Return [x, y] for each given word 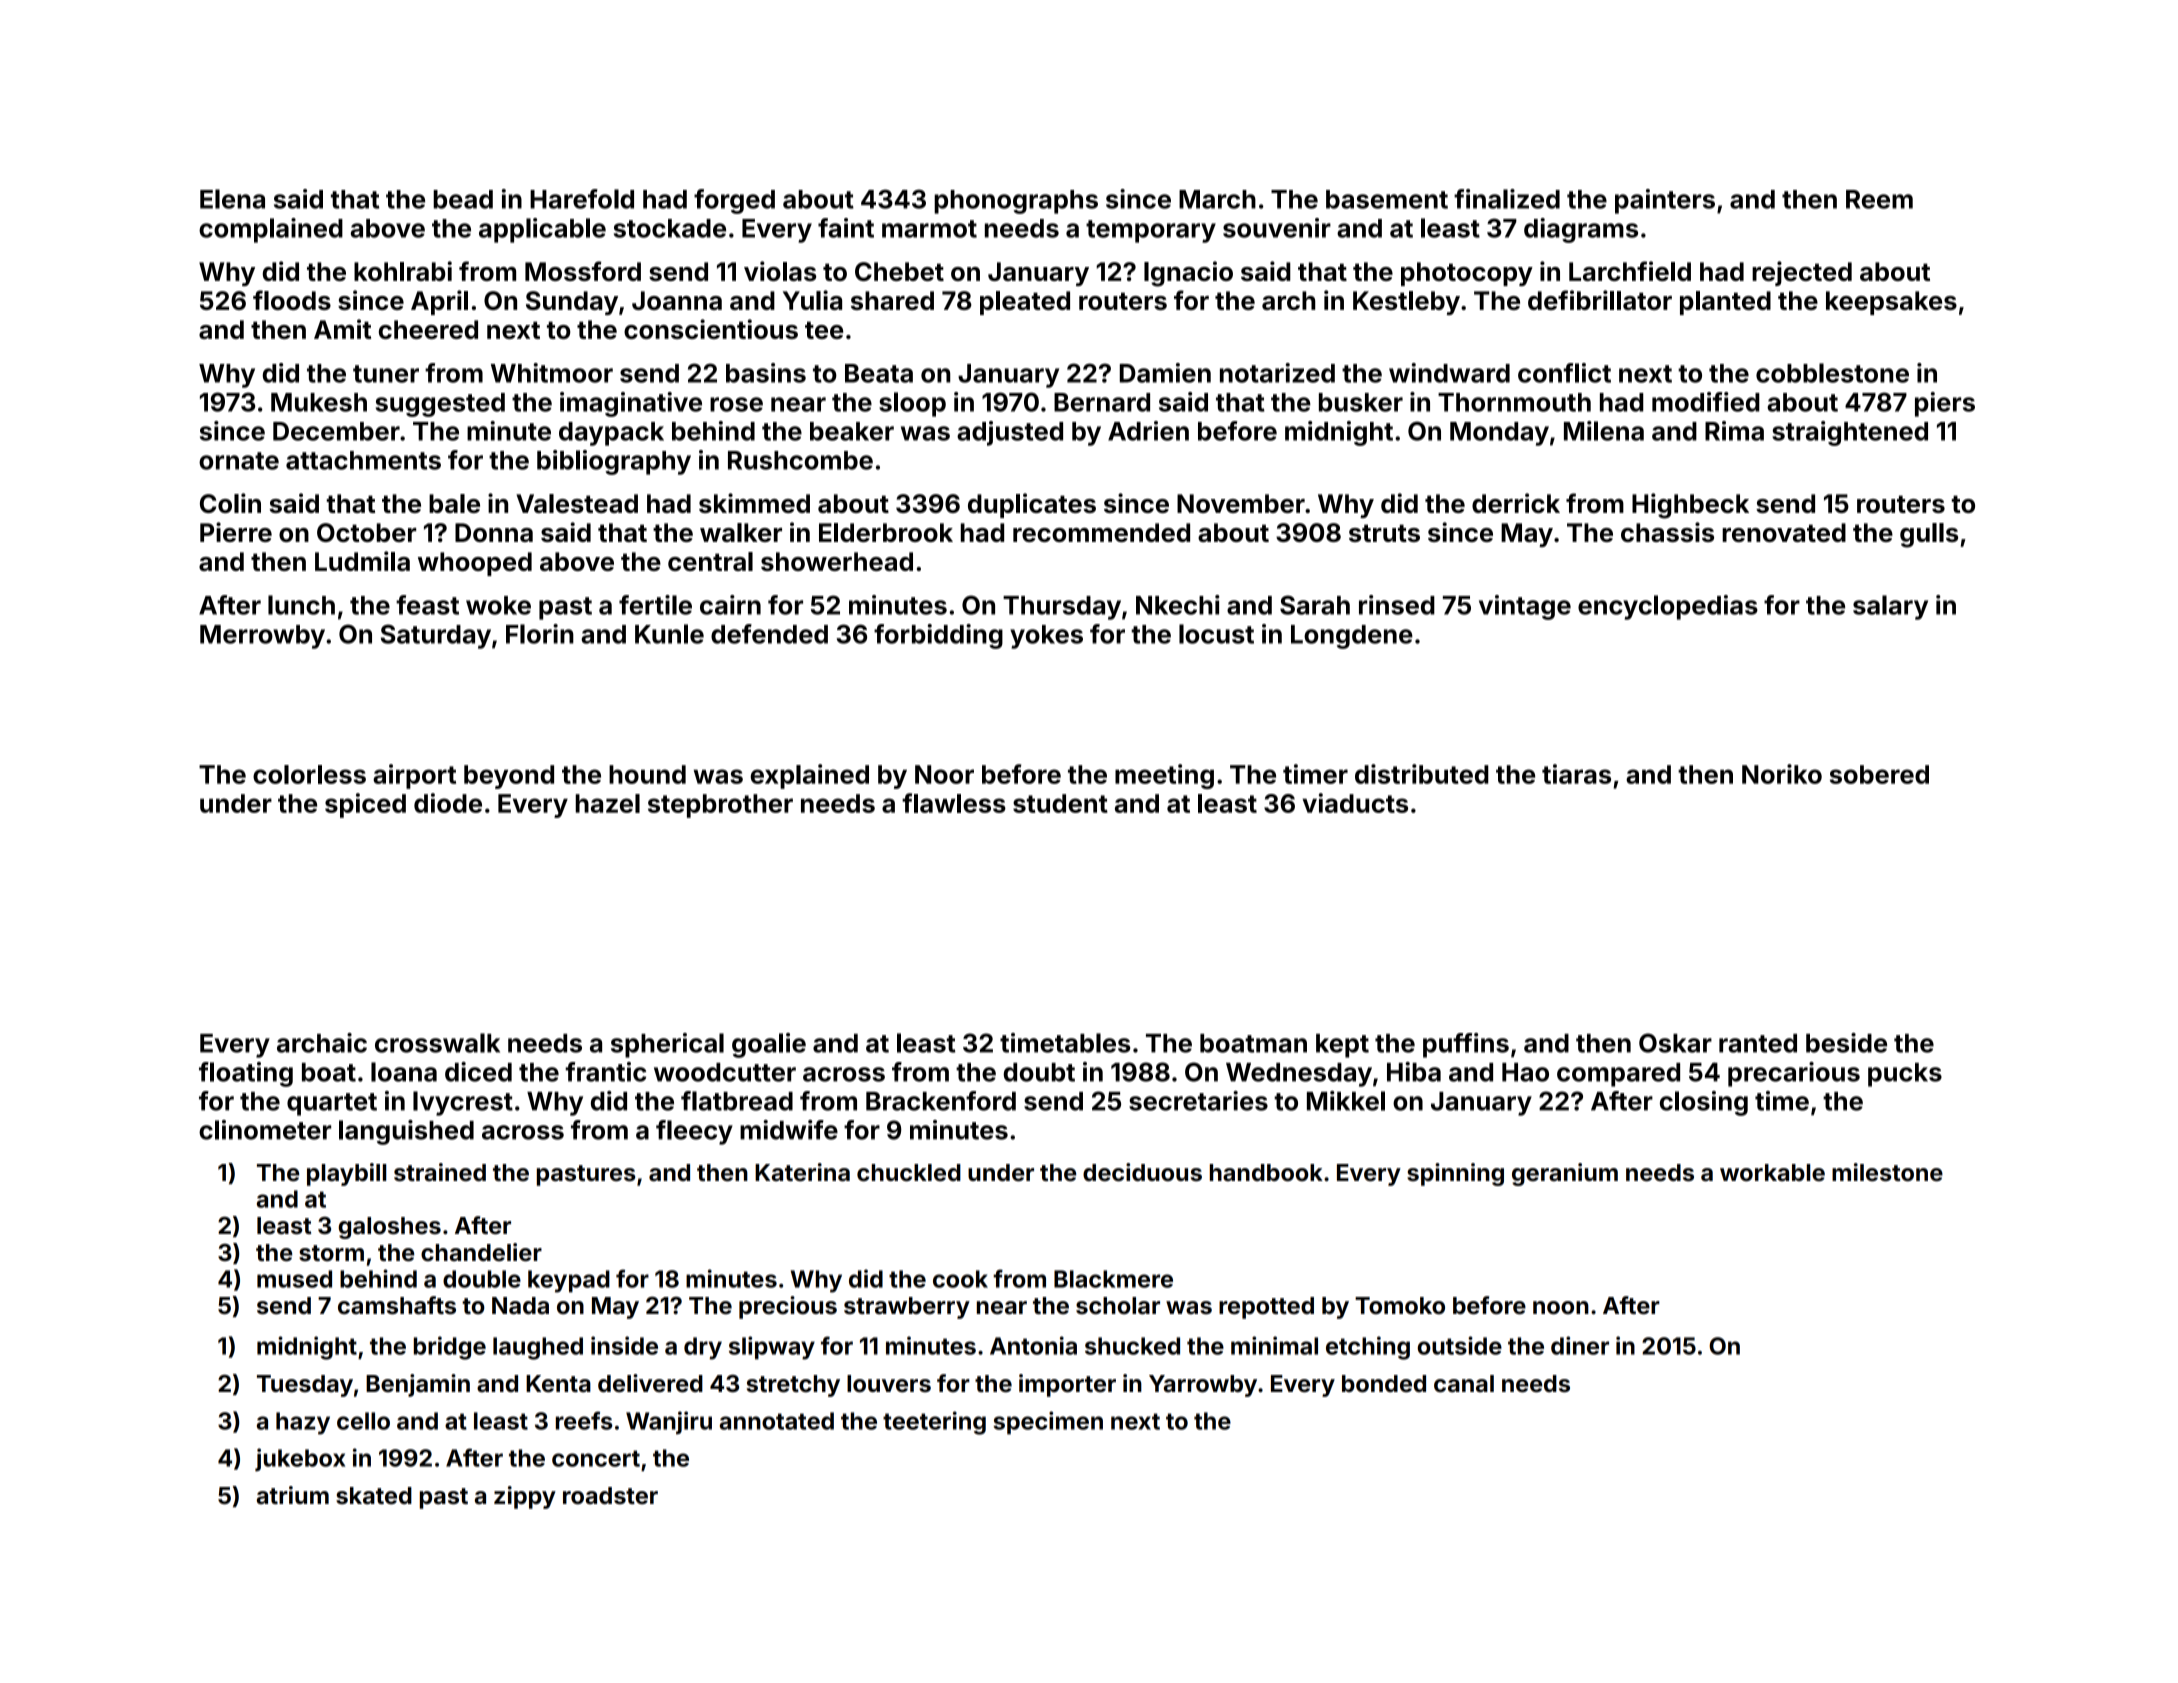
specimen [1048, 1423]
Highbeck [1690, 506]
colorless [309, 774]
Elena [232, 199]
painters [1665, 201]
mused [294, 1279]
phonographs [1016, 202]
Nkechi [1178, 605]
